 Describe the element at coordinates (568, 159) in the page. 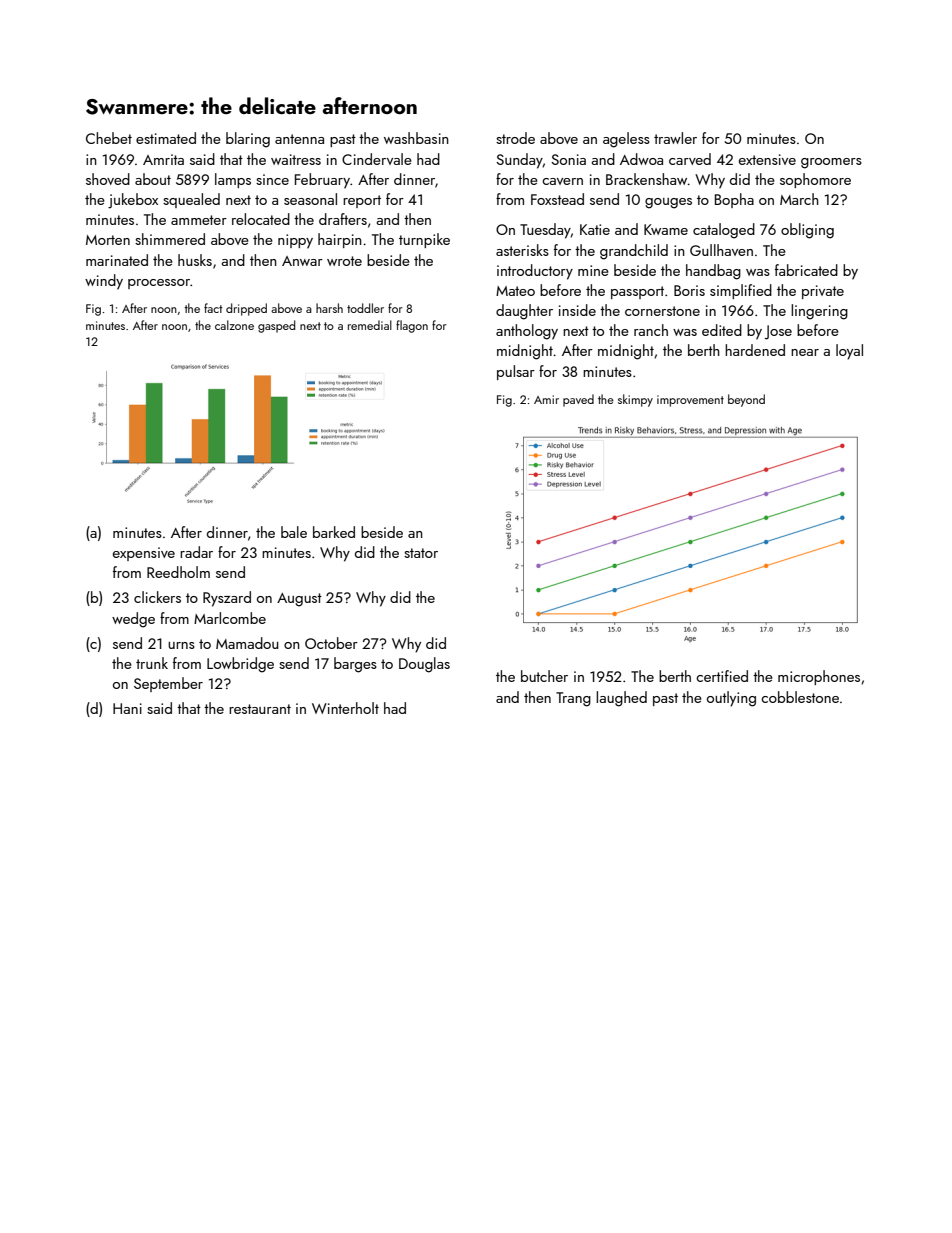

I see `Sonia` at that location.
